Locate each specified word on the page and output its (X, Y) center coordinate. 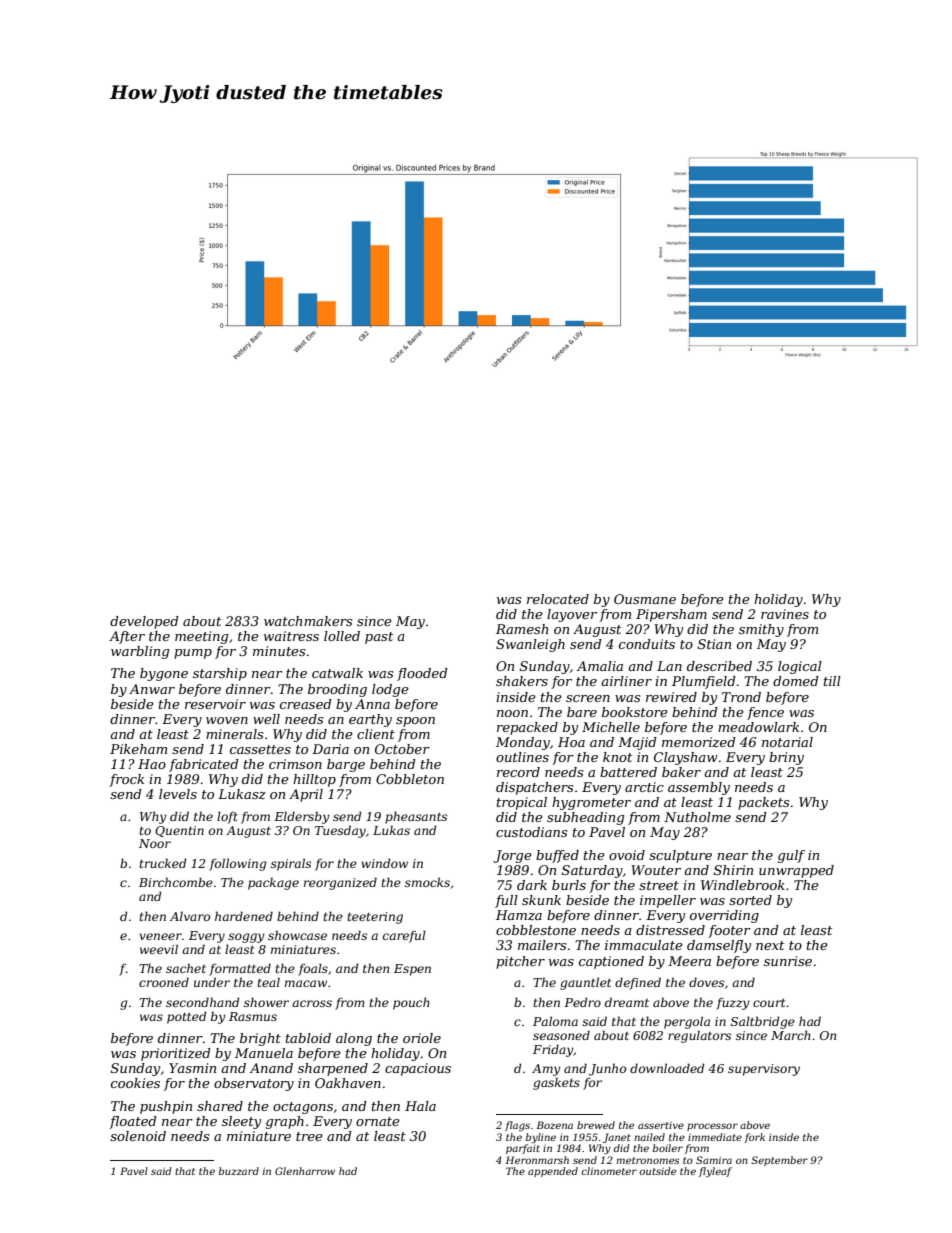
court (769, 1003)
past (379, 638)
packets (763, 803)
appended (553, 1172)
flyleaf (715, 1172)
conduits (647, 644)
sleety (241, 1122)
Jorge (513, 856)
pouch (411, 1003)
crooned (164, 982)
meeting (201, 637)
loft (227, 817)
